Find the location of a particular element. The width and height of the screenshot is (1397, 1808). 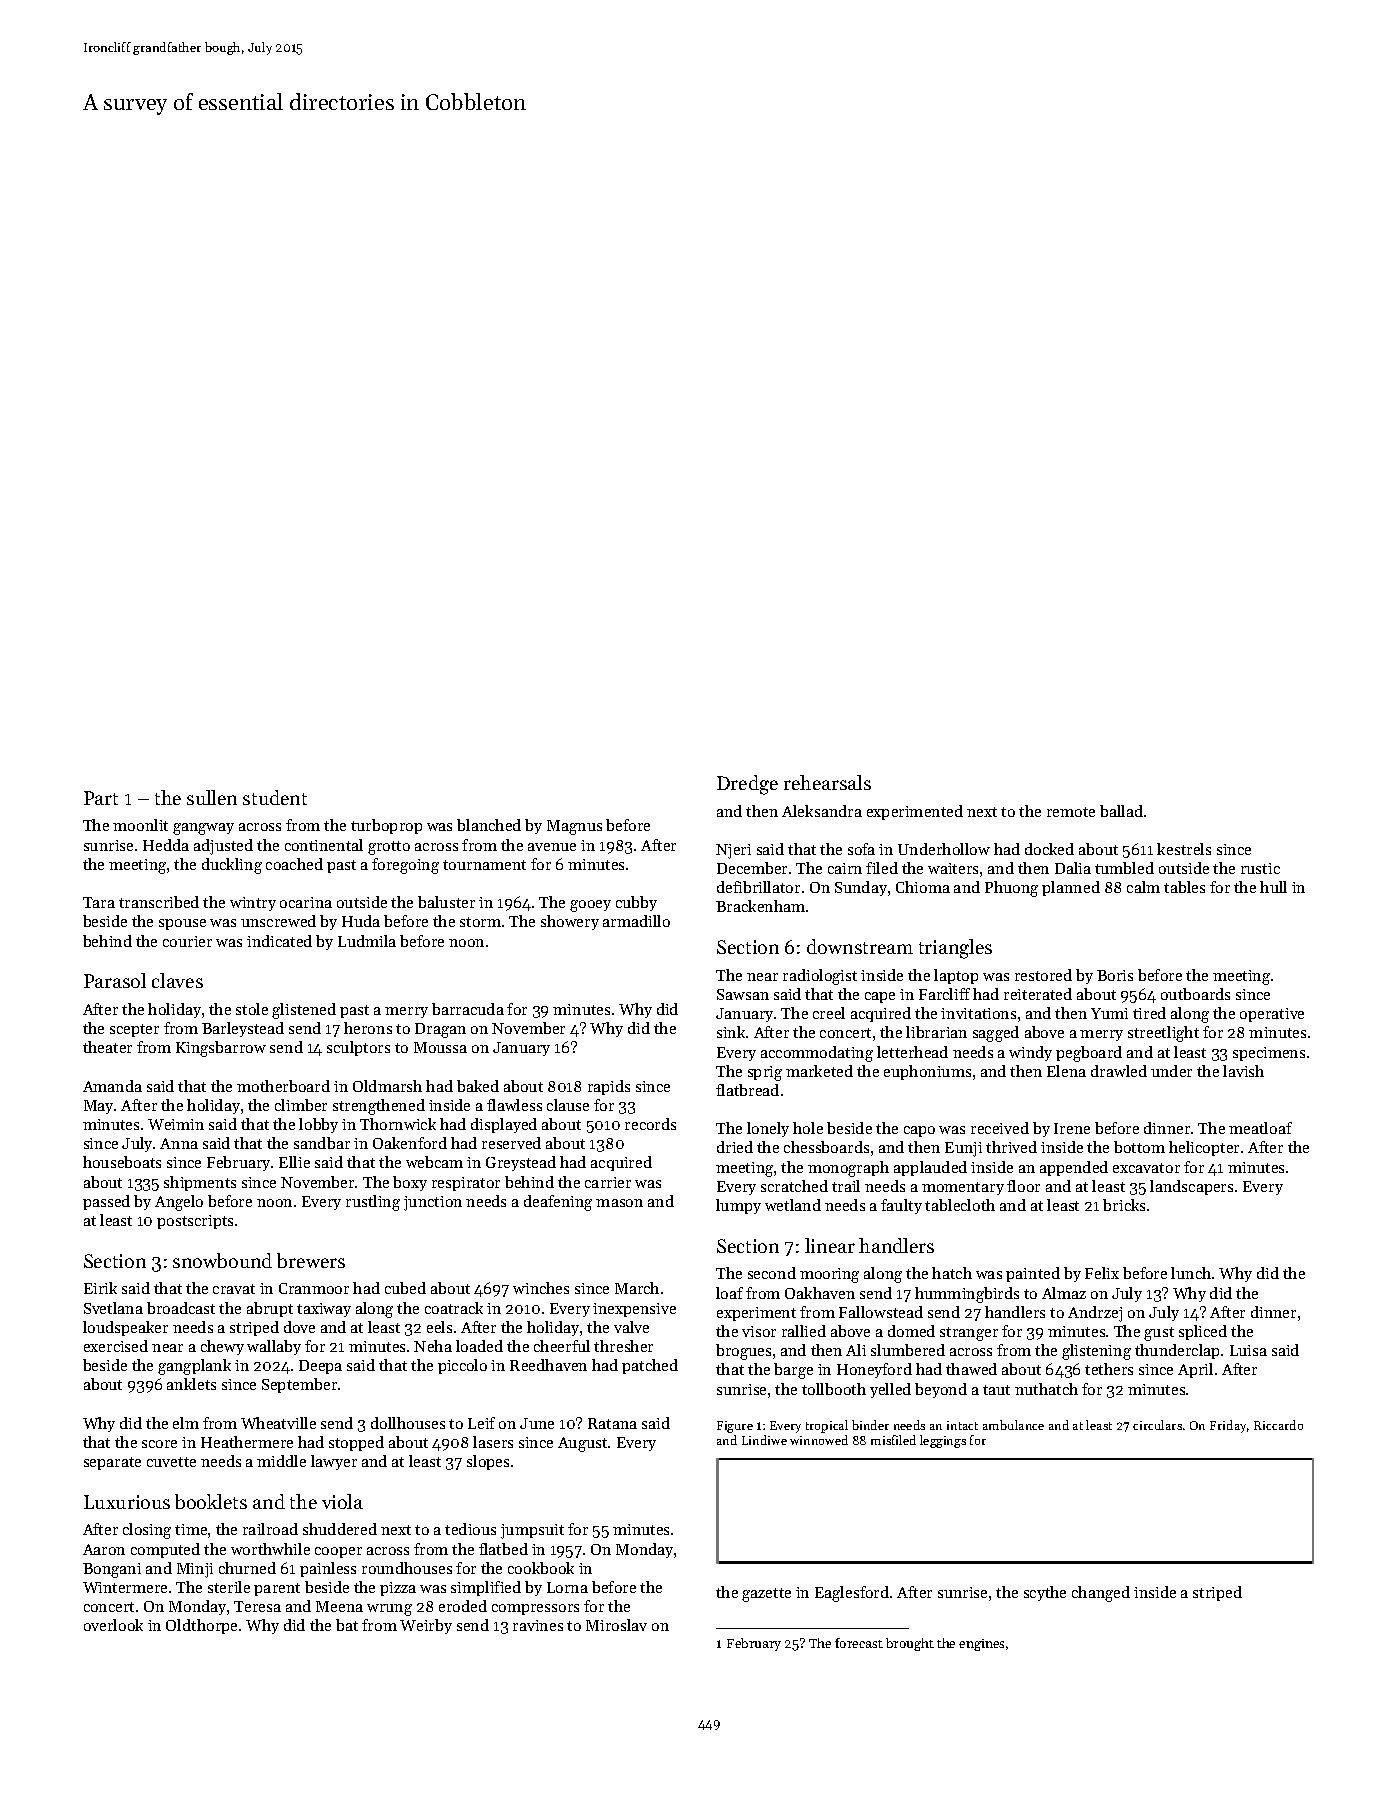

cheerful is located at coordinates (562, 1346).
